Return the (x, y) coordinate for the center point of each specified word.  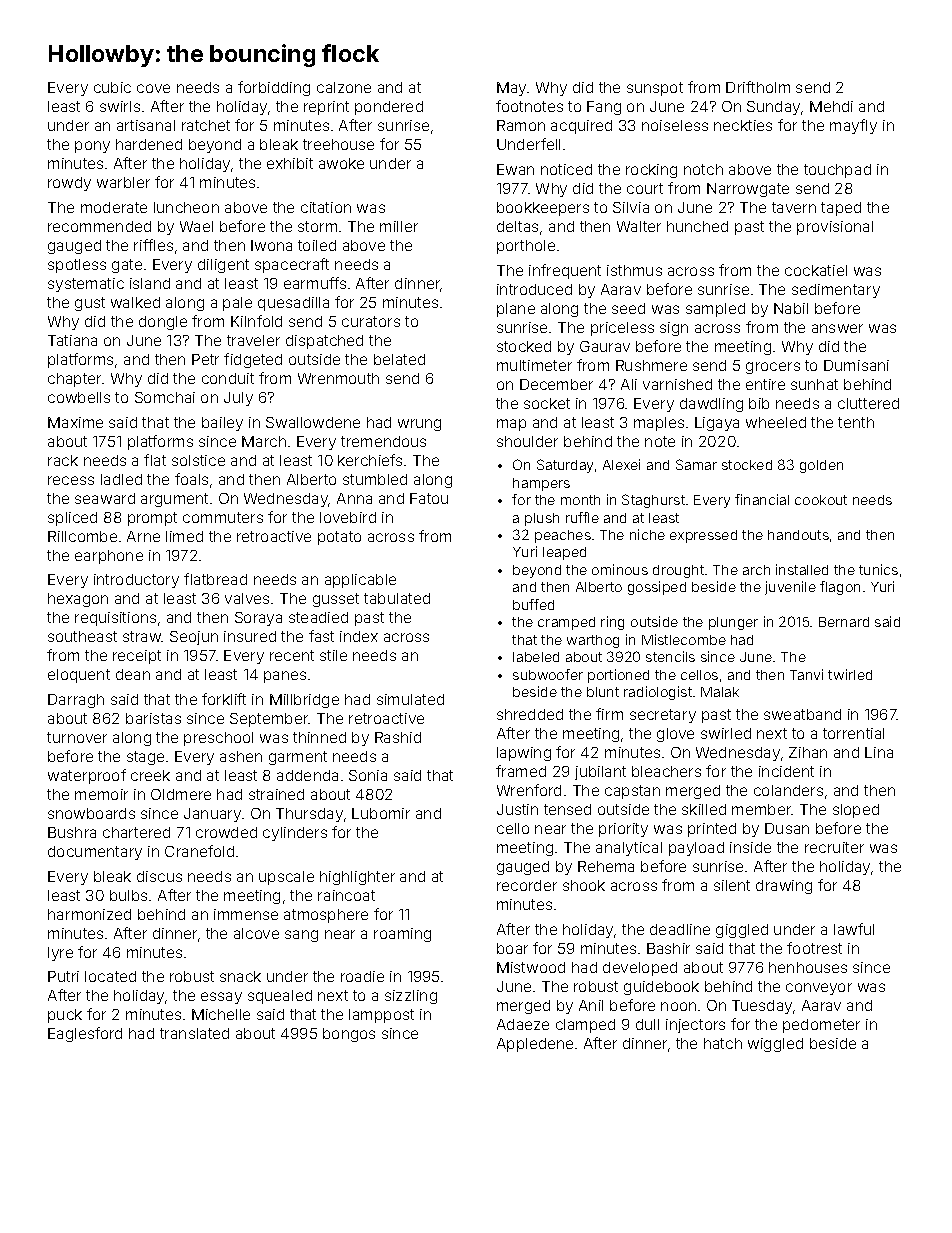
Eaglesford (85, 1034)
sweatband (802, 714)
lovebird (348, 517)
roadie (362, 976)
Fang (604, 108)
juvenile (790, 588)
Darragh (76, 701)
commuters (223, 517)
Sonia (368, 775)
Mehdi (831, 106)
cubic (112, 87)
